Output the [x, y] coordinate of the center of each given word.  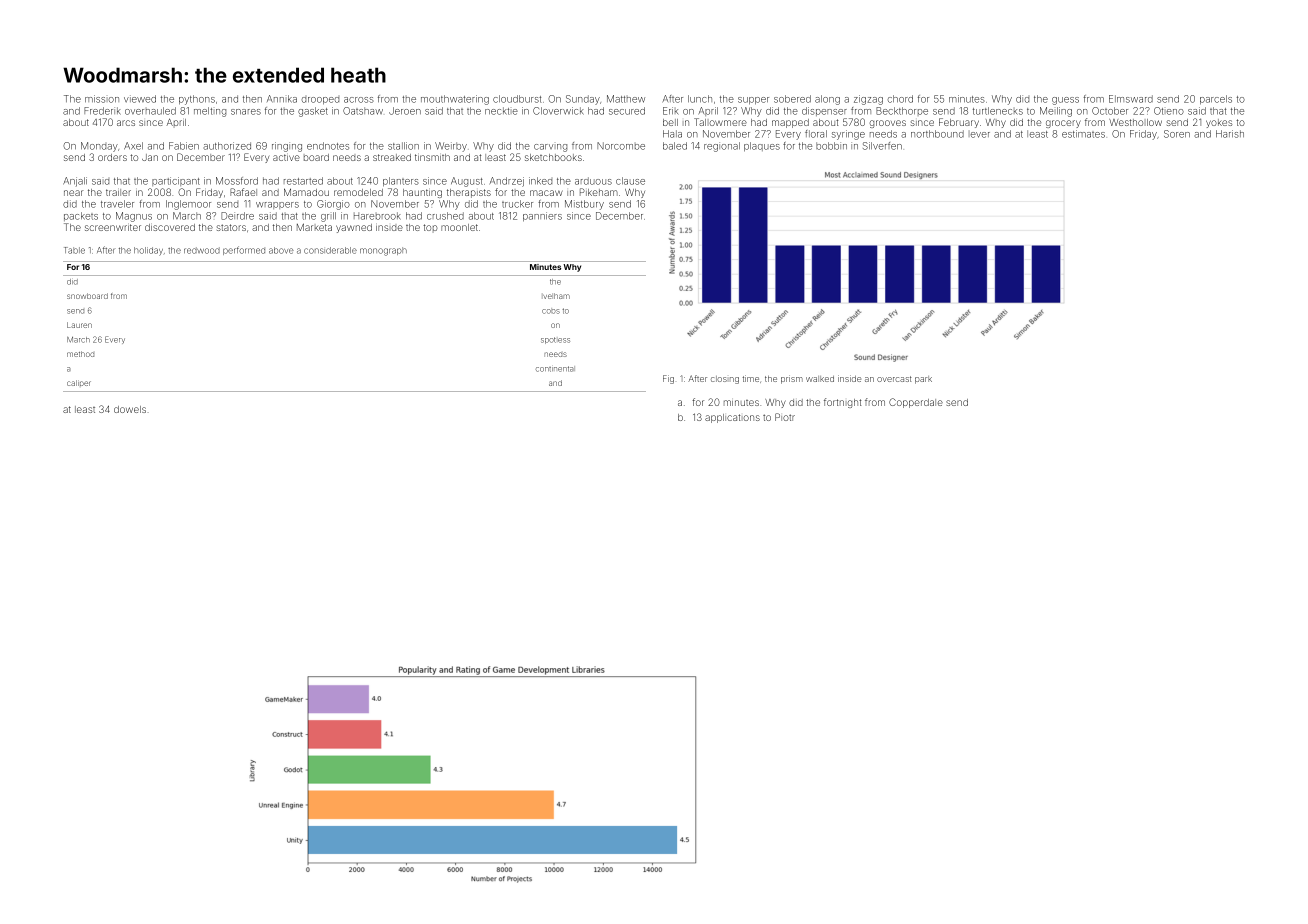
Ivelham [556, 296]
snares [246, 112]
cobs [551, 311]
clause [630, 181]
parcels [1216, 100]
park [923, 380]
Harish [1230, 134]
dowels [130, 409]
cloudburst [517, 99]
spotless [555, 340]
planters [401, 182]
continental [555, 369]
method [80, 354]
